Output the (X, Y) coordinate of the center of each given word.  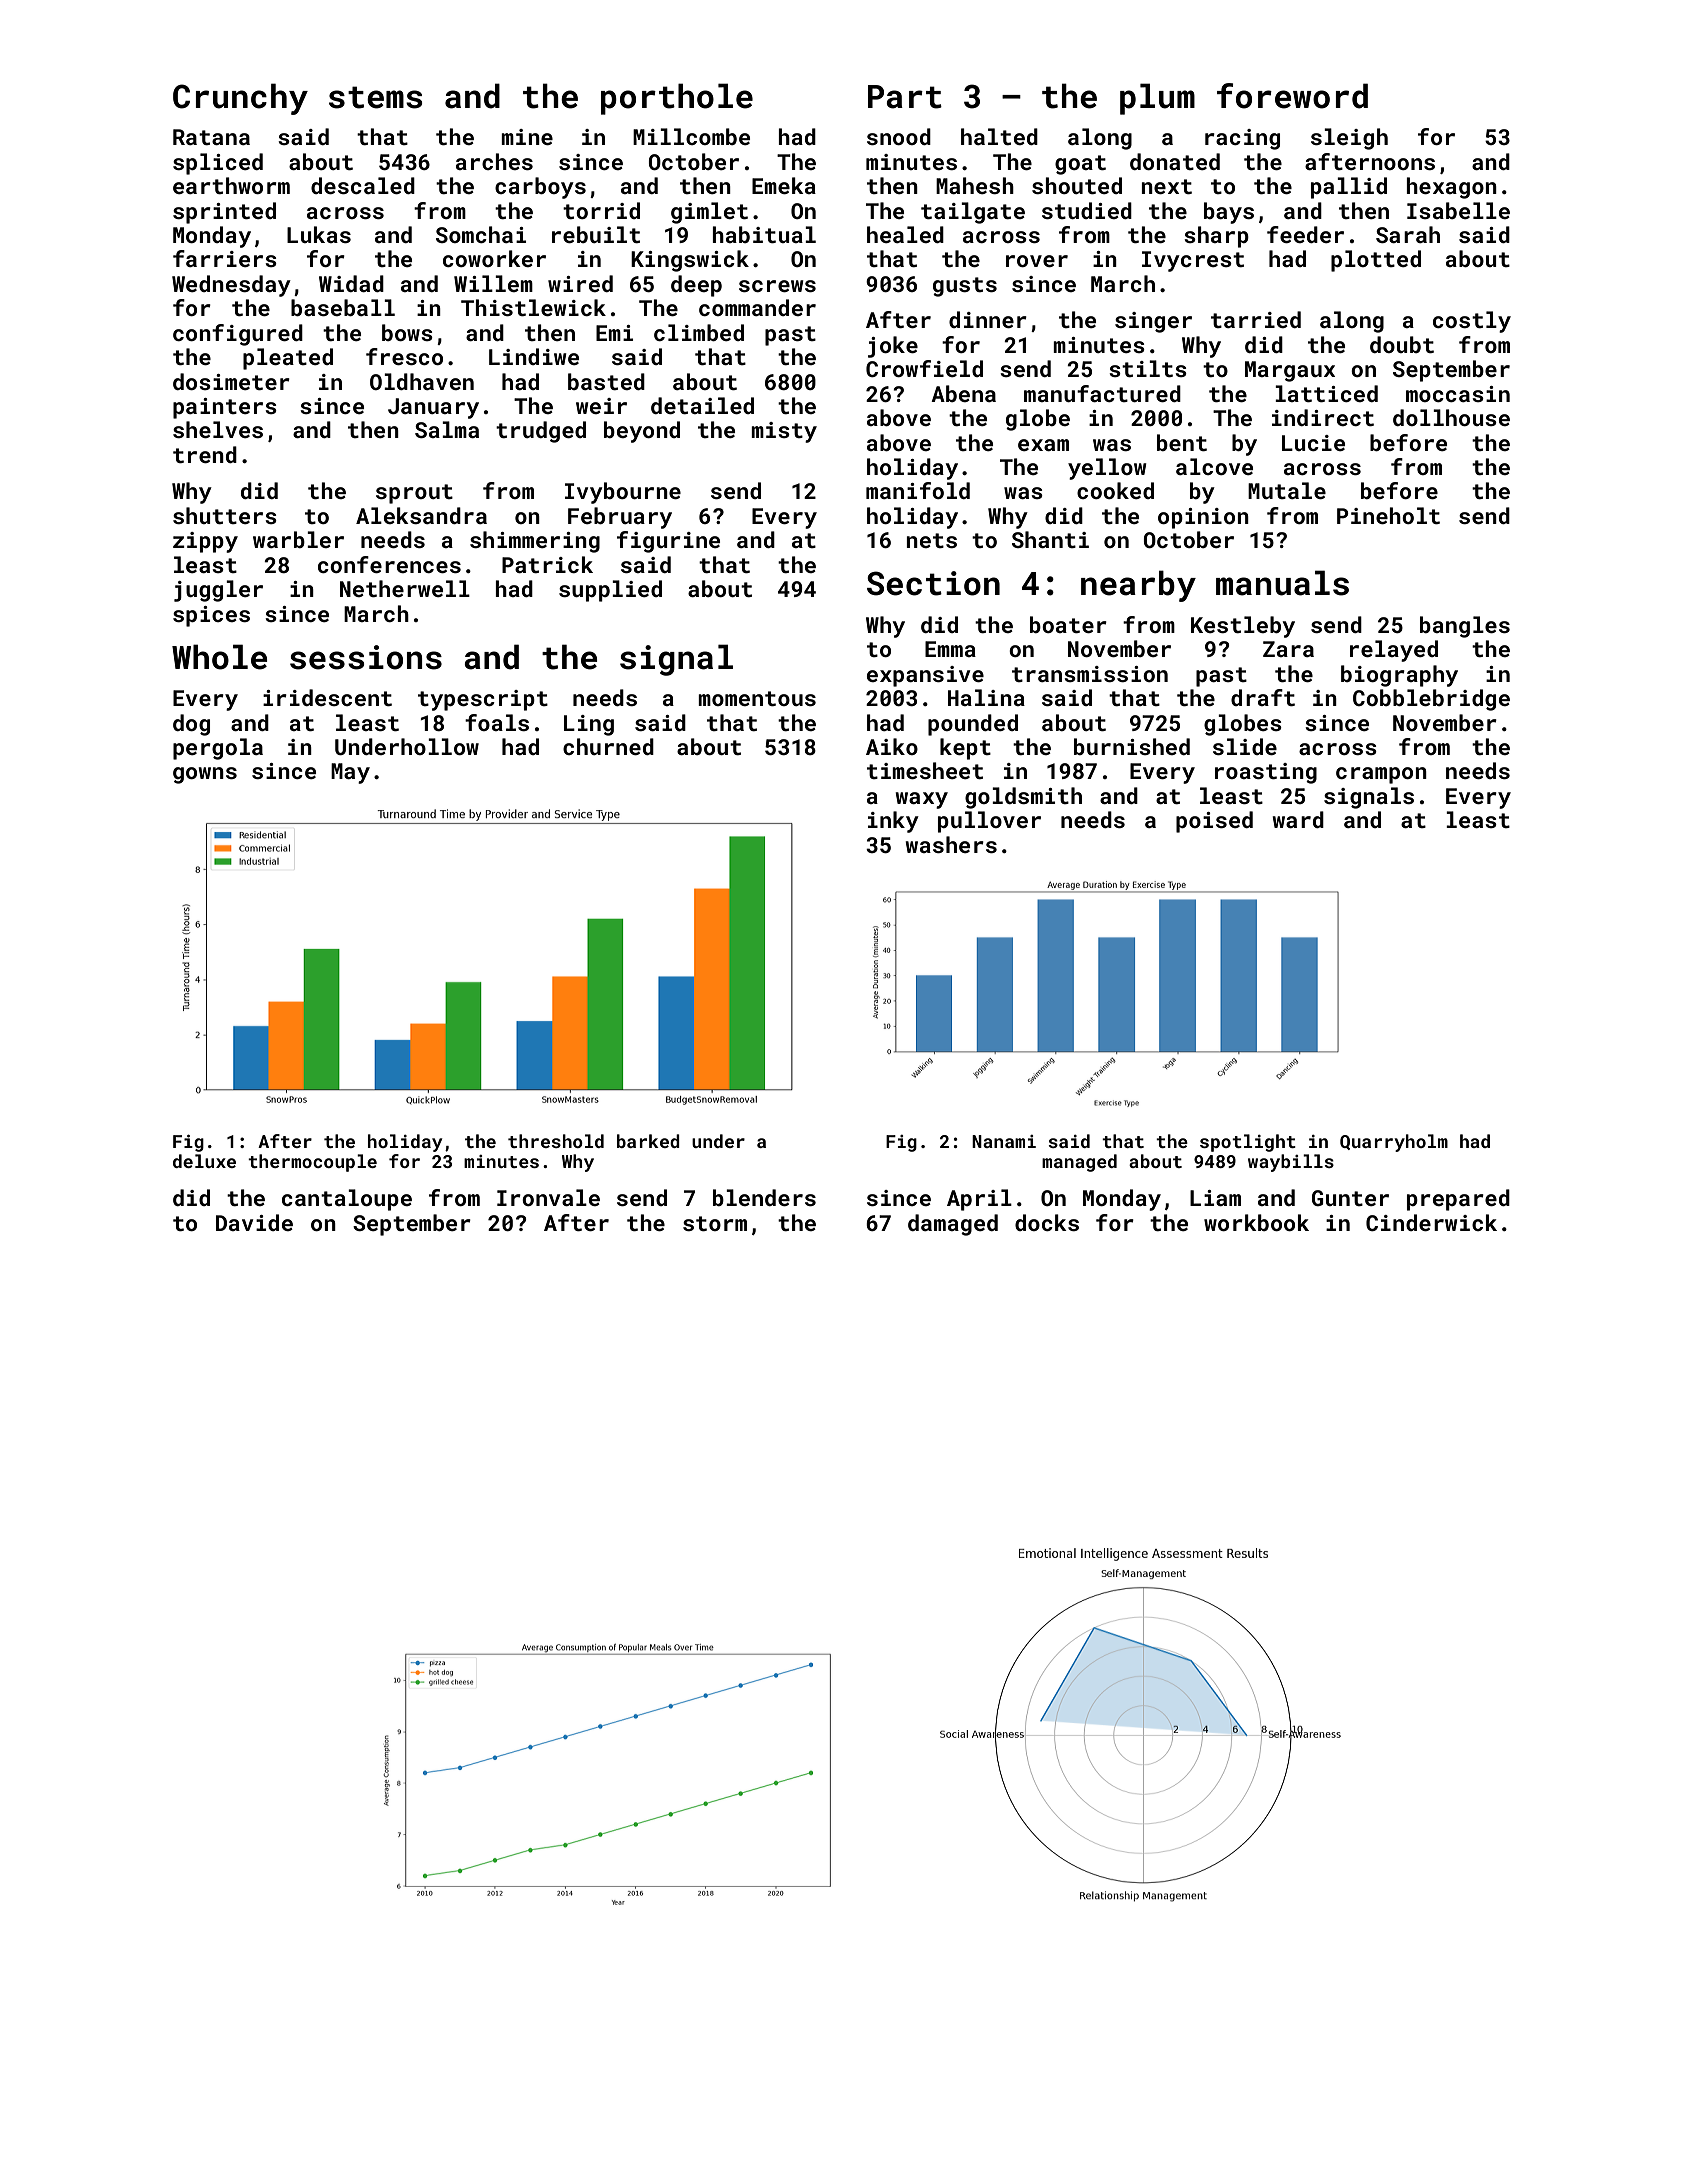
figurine (668, 542)
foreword (1292, 96)
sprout (414, 494)
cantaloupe (347, 1200)
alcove (1214, 466)
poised (1214, 822)
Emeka (784, 185)
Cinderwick (1431, 1222)
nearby (1138, 586)
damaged (953, 1225)
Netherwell (405, 588)
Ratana (211, 137)
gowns (205, 775)
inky (893, 822)
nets (931, 540)
